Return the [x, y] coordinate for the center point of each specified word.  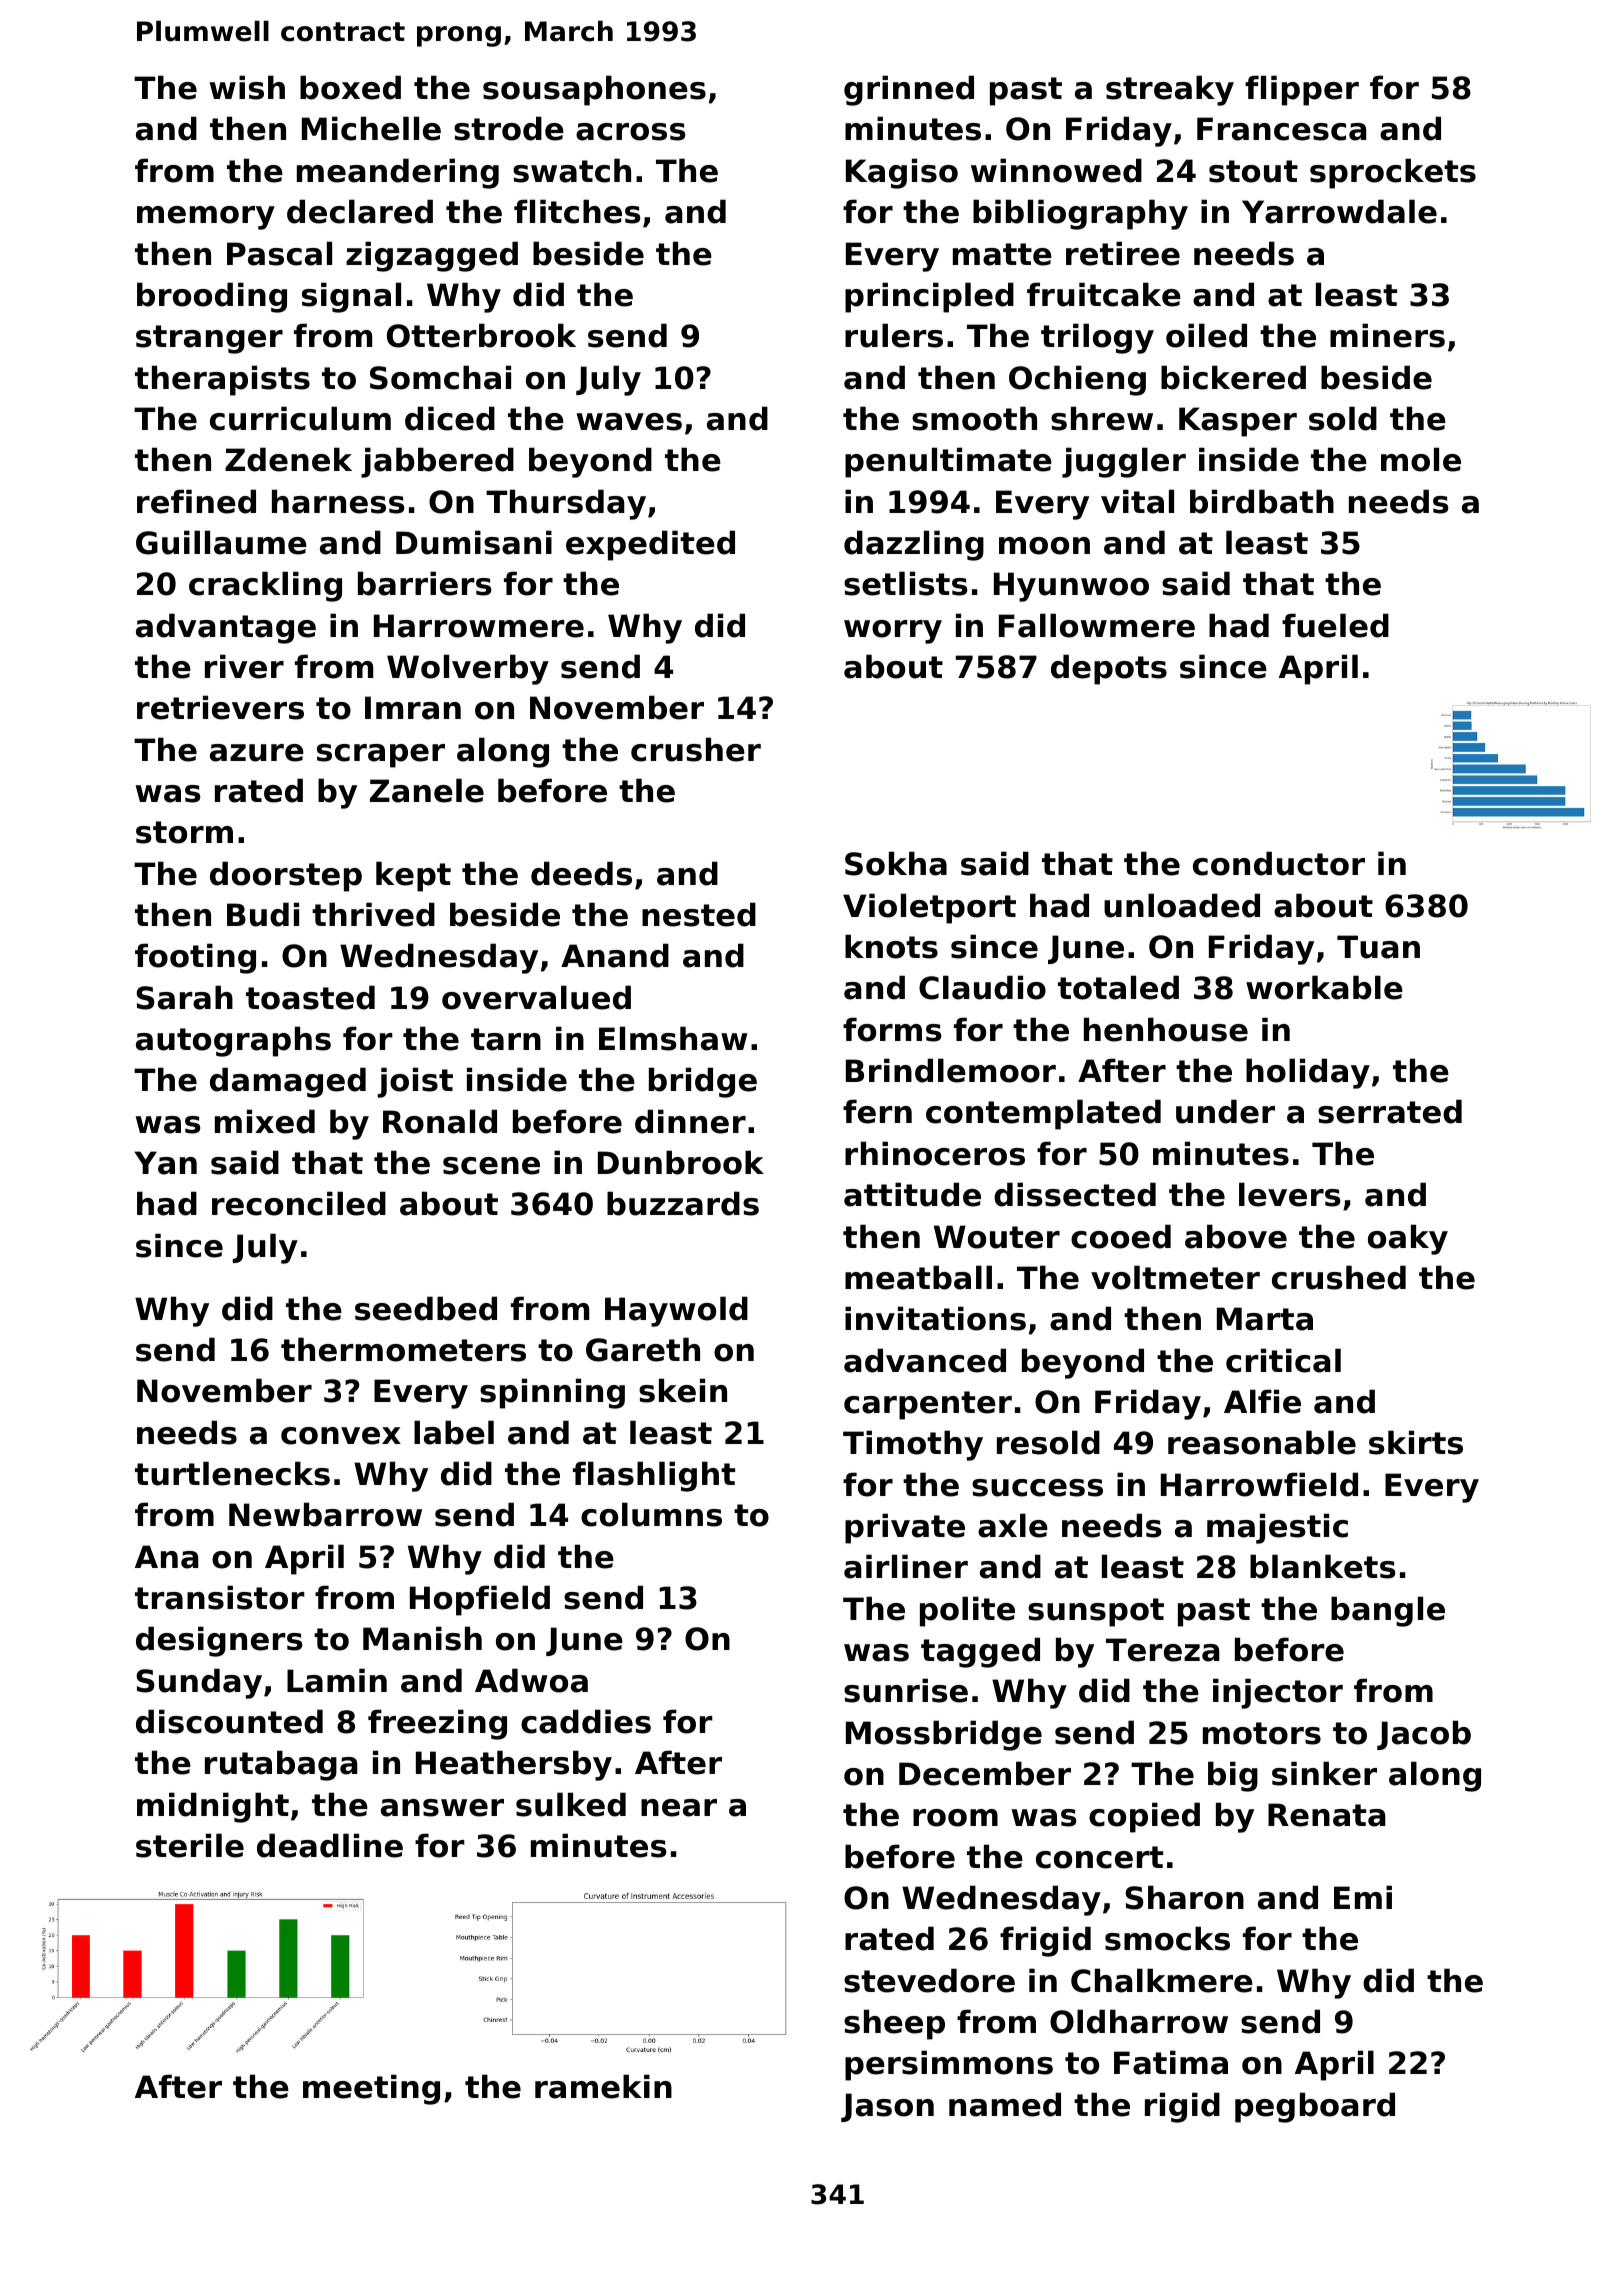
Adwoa [531, 1680]
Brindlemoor [951, 1070]
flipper [1302, 90]
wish [247, 87]
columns [651, 1514]
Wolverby [468, 669]
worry [893, 632]
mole [1421, 459]
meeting [371, 2089]
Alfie [1262, 1401]
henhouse [1166, 1029]
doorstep [286, 876]
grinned [909, 90]
